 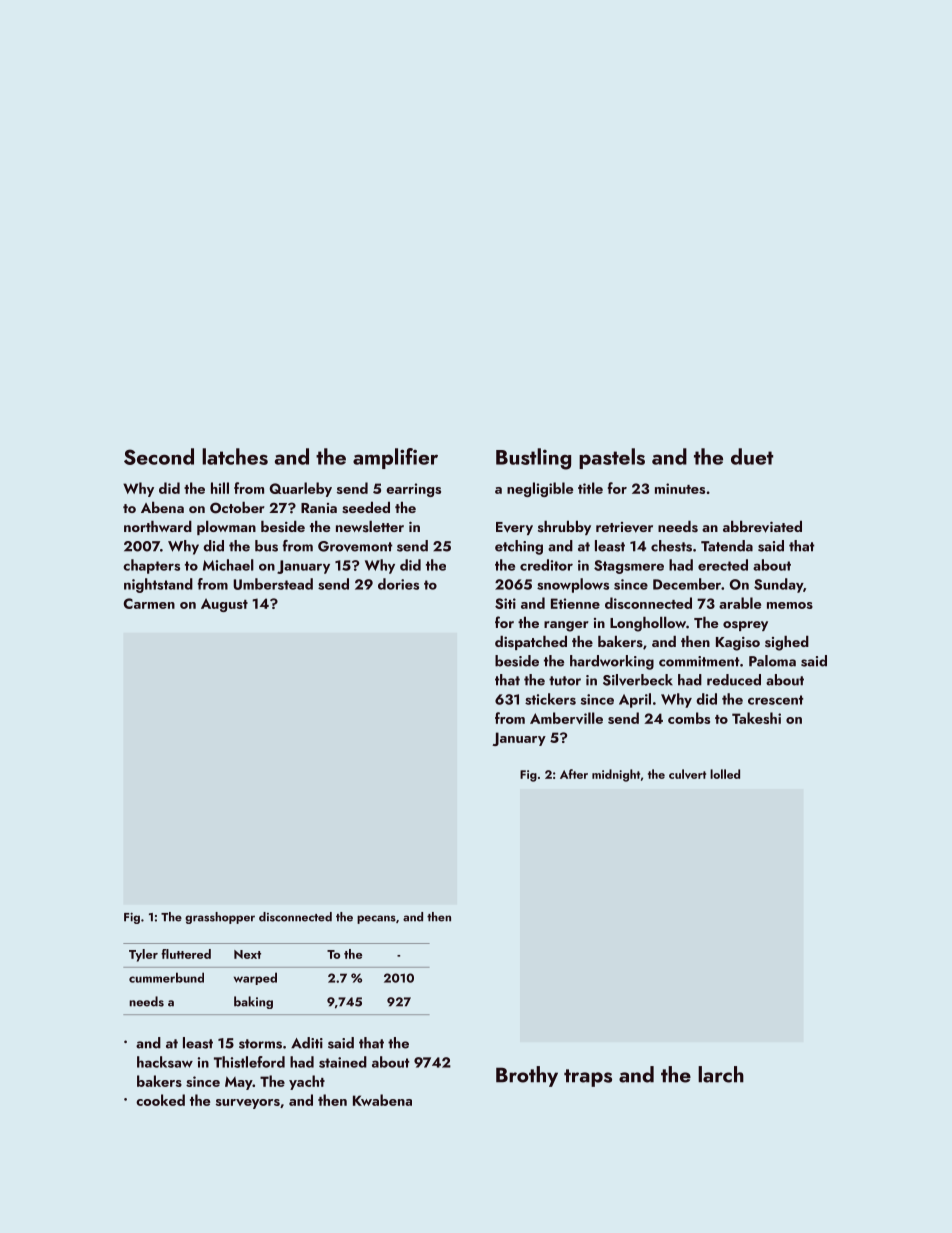 I want to click on latches, so click(x=235, y=456).
